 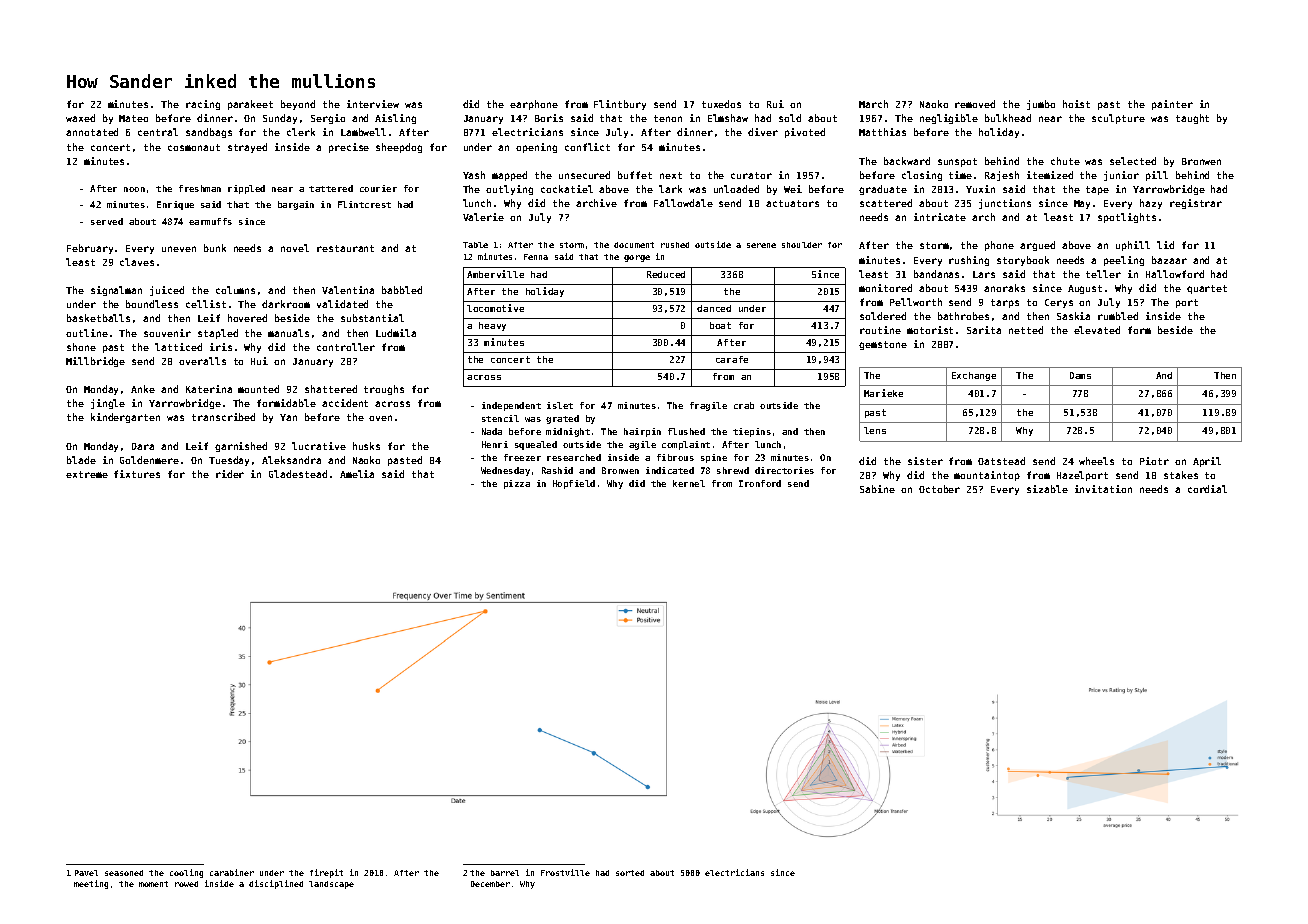 What do you see at coordinates (763, 132) in the screenshot?
I see `diver` at bounding box center [763, 132].
